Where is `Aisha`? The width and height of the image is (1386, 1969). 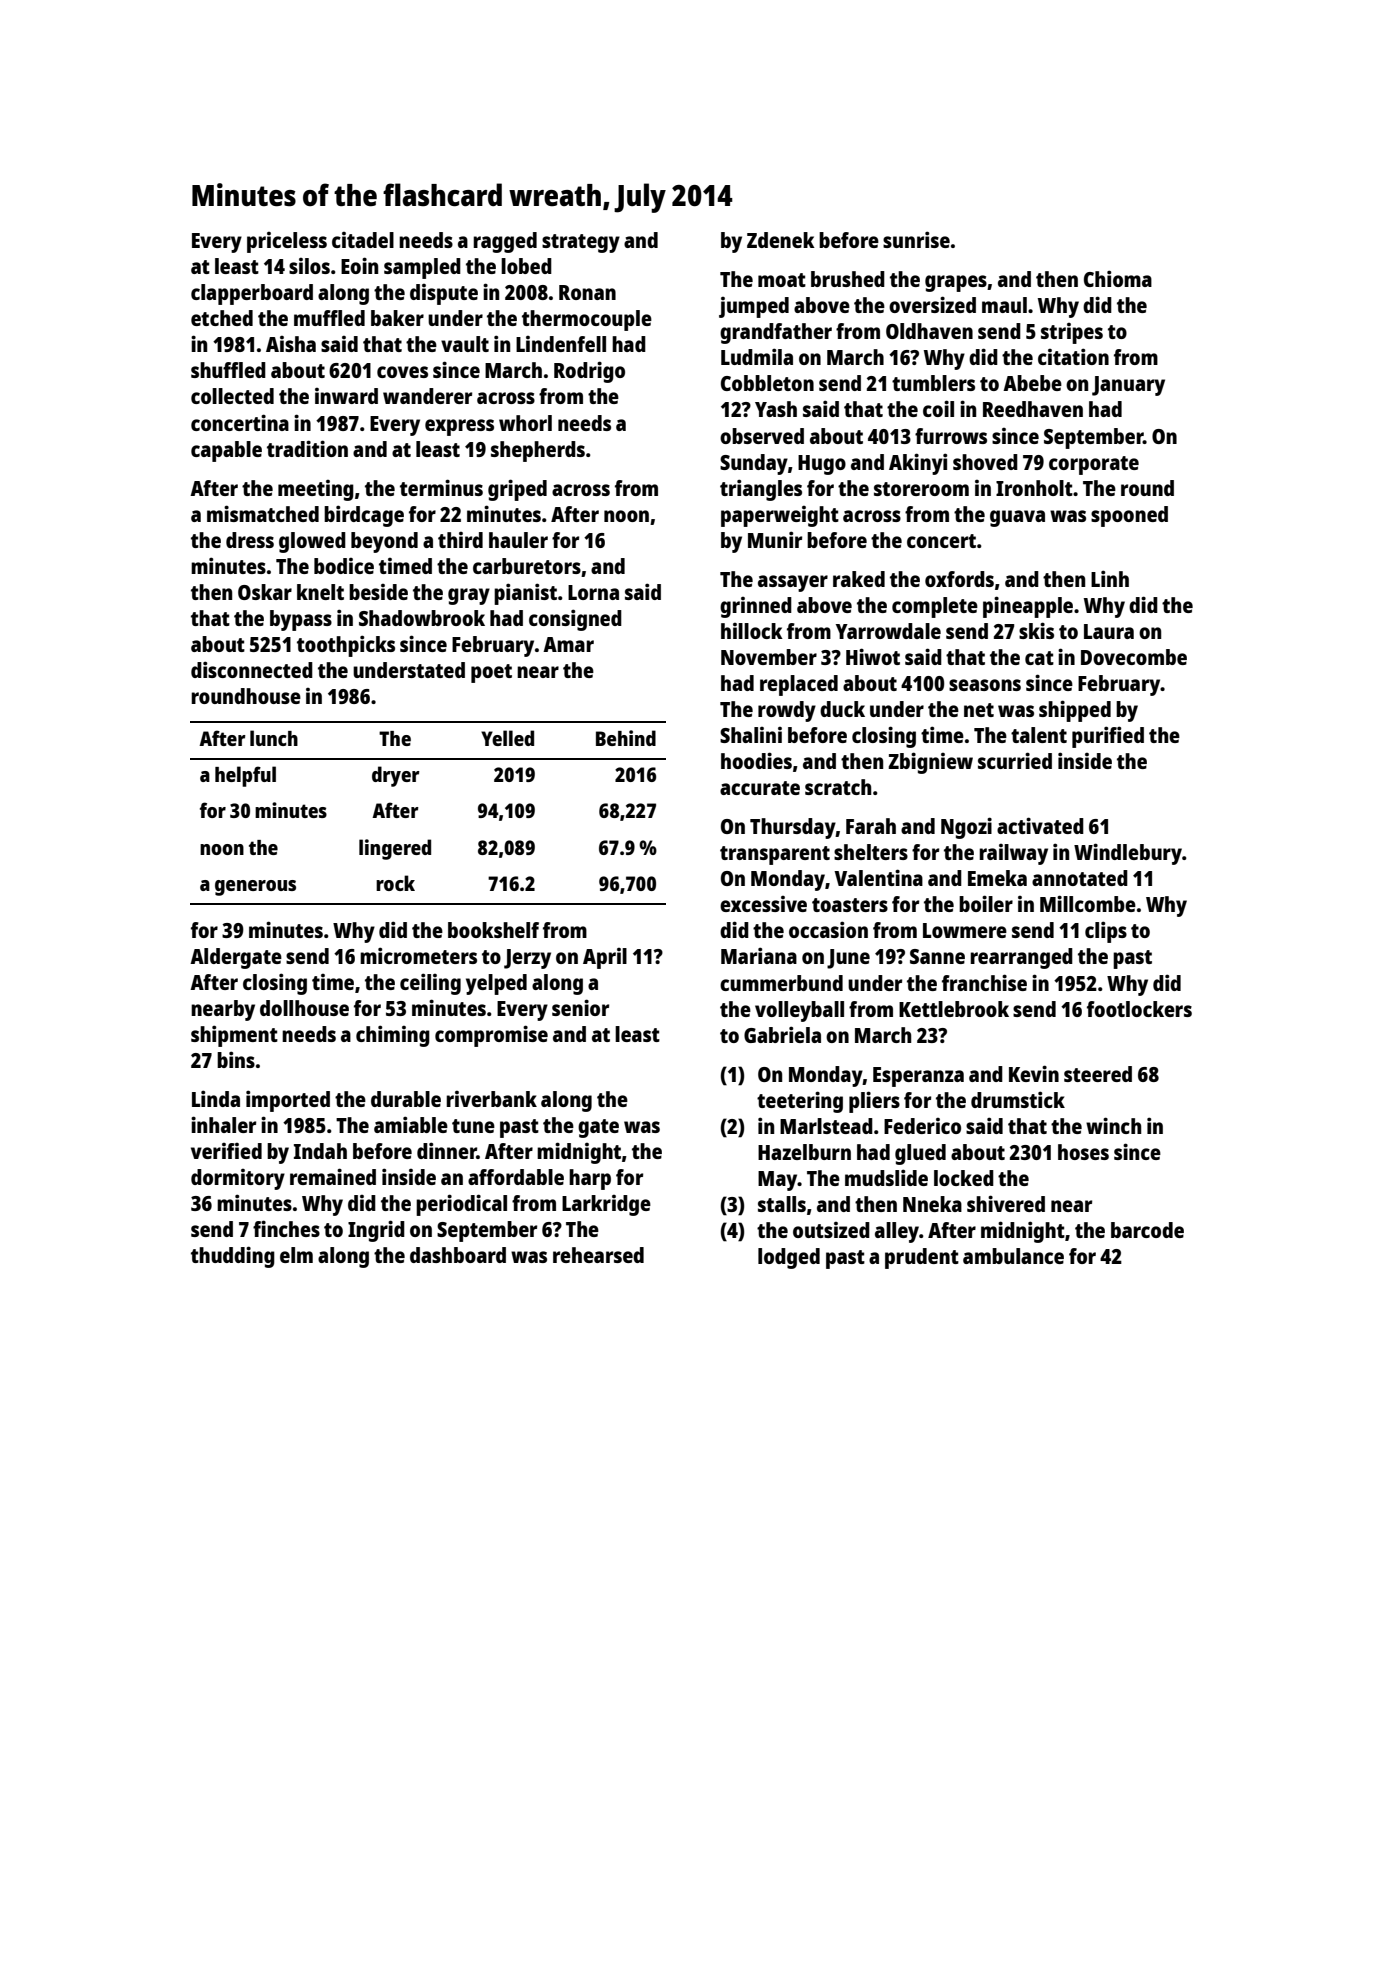 Aisha is located at coordinates (291, 344).
